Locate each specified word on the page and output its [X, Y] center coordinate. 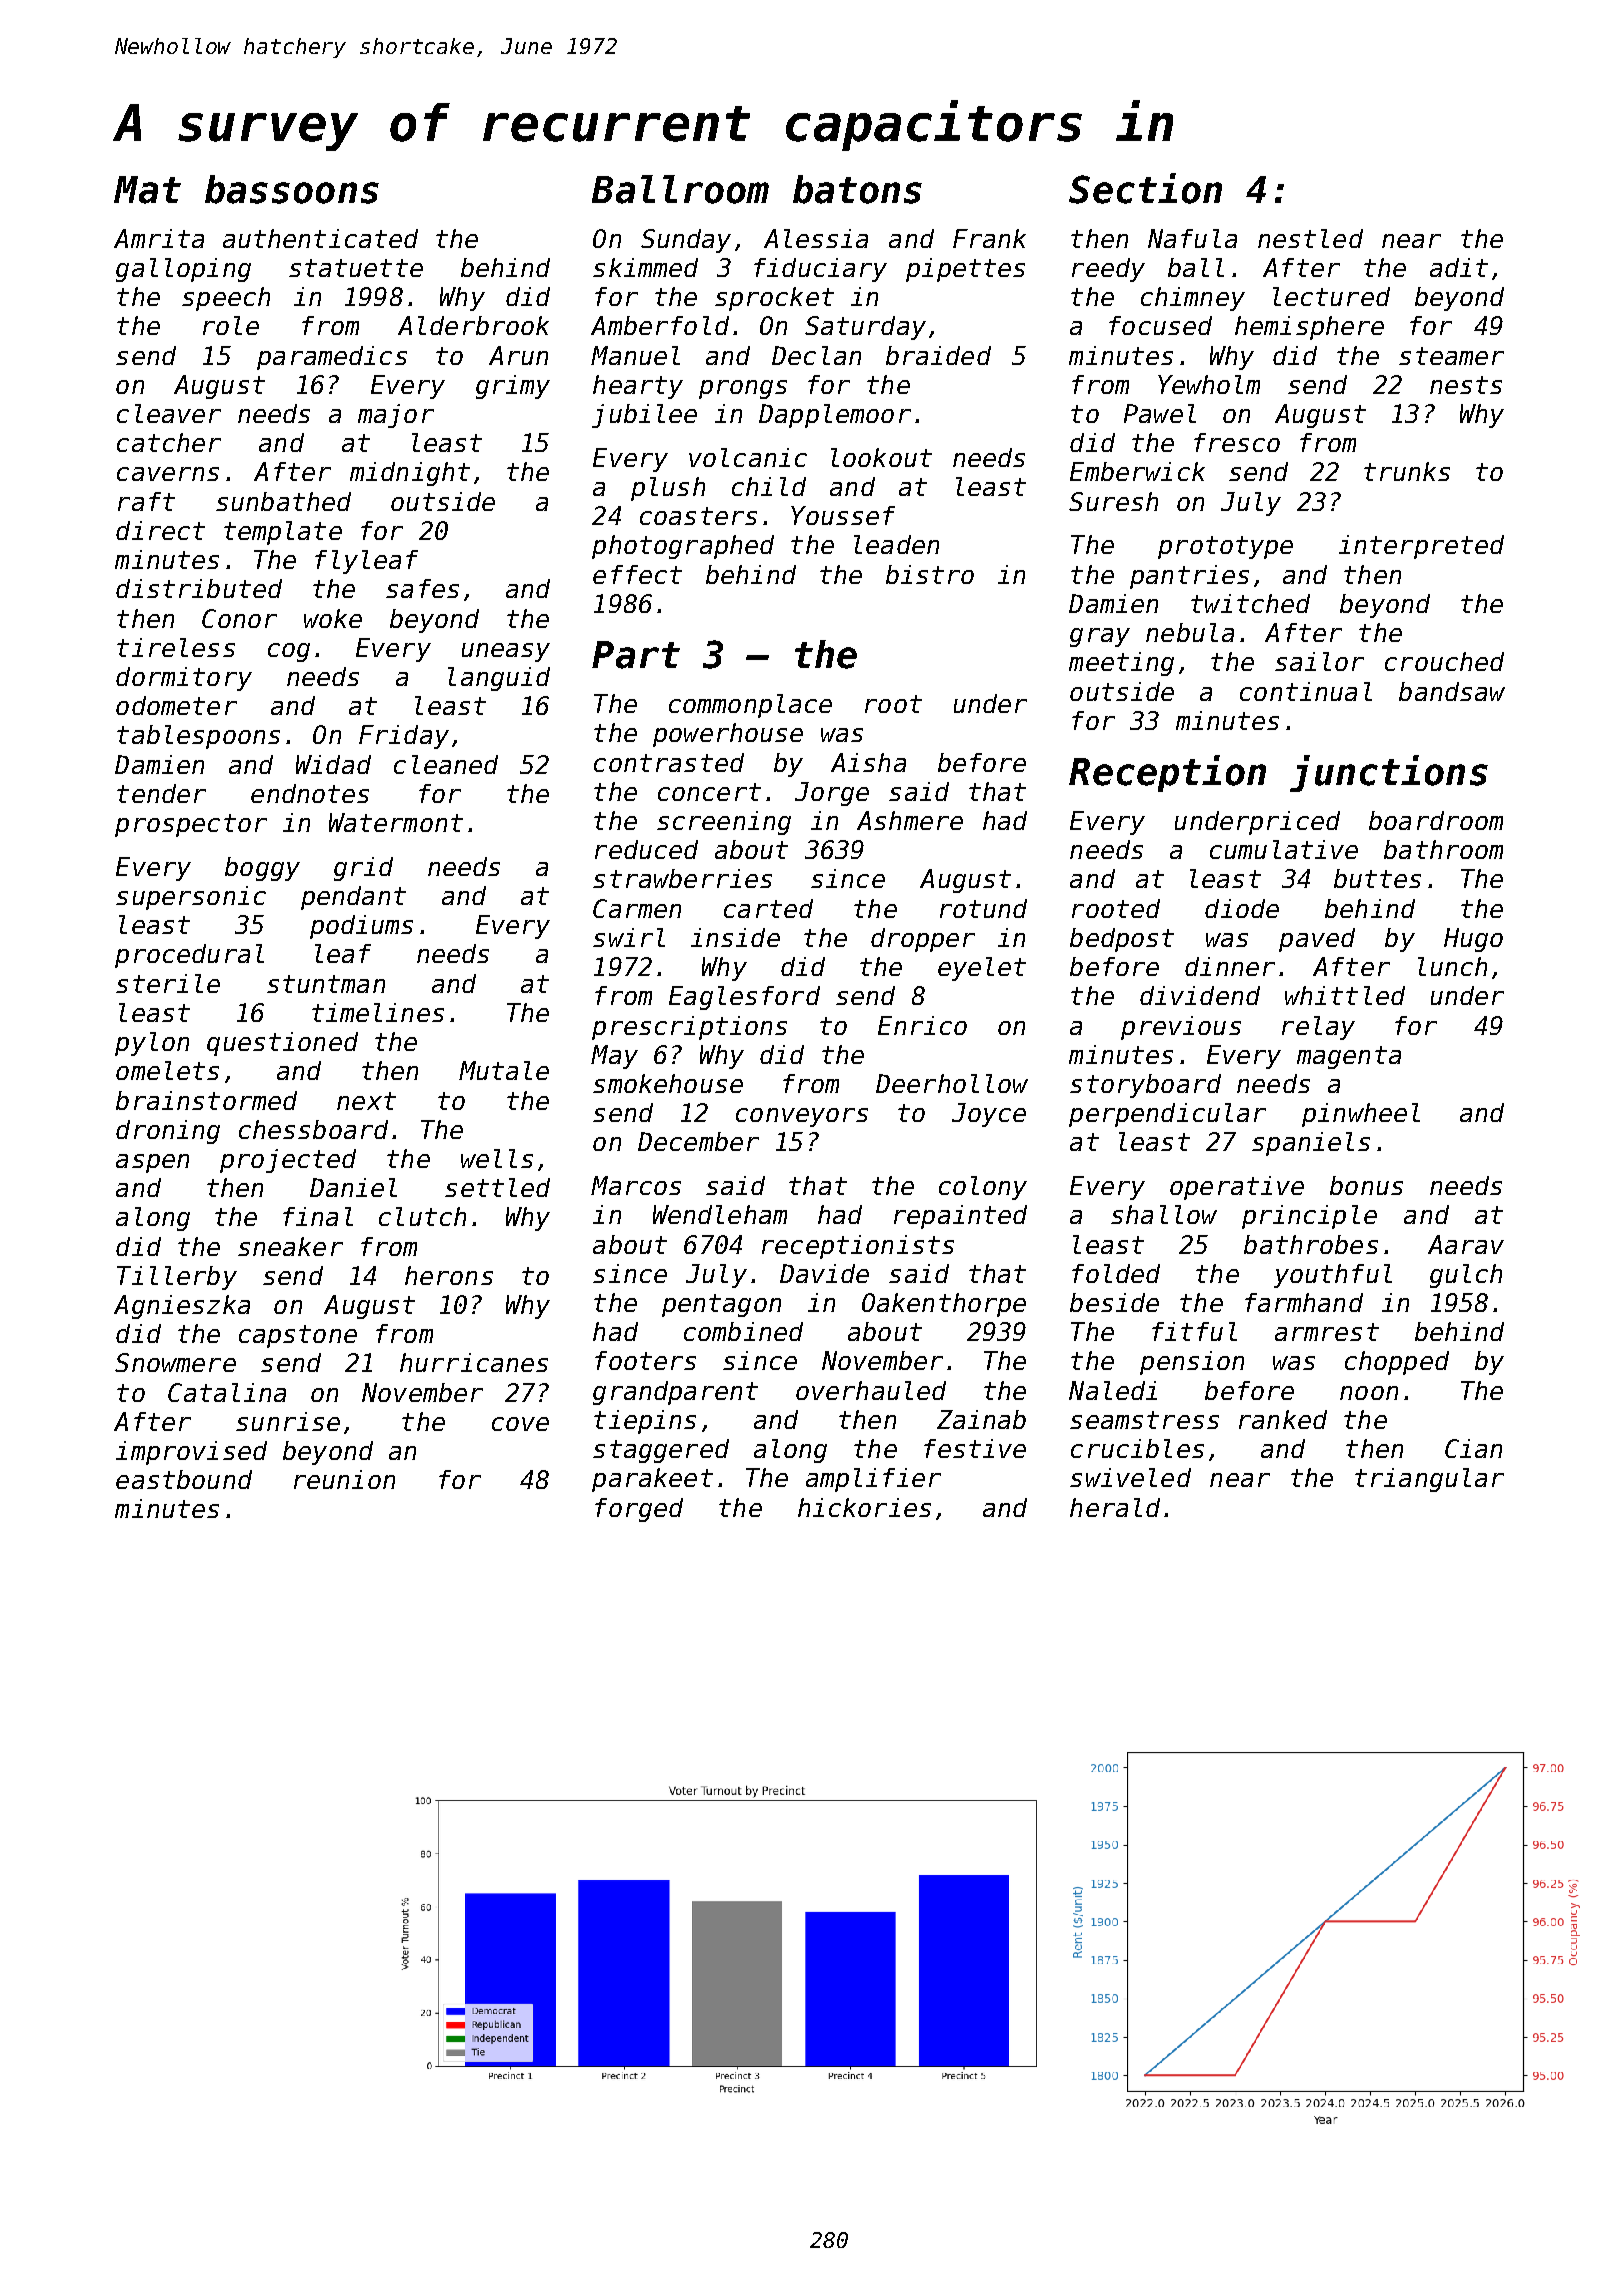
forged [639, 1510]
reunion [344, 1479]
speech [226, 299]
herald [1115, 1507]
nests [1466, 385]
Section [1145, 188]
